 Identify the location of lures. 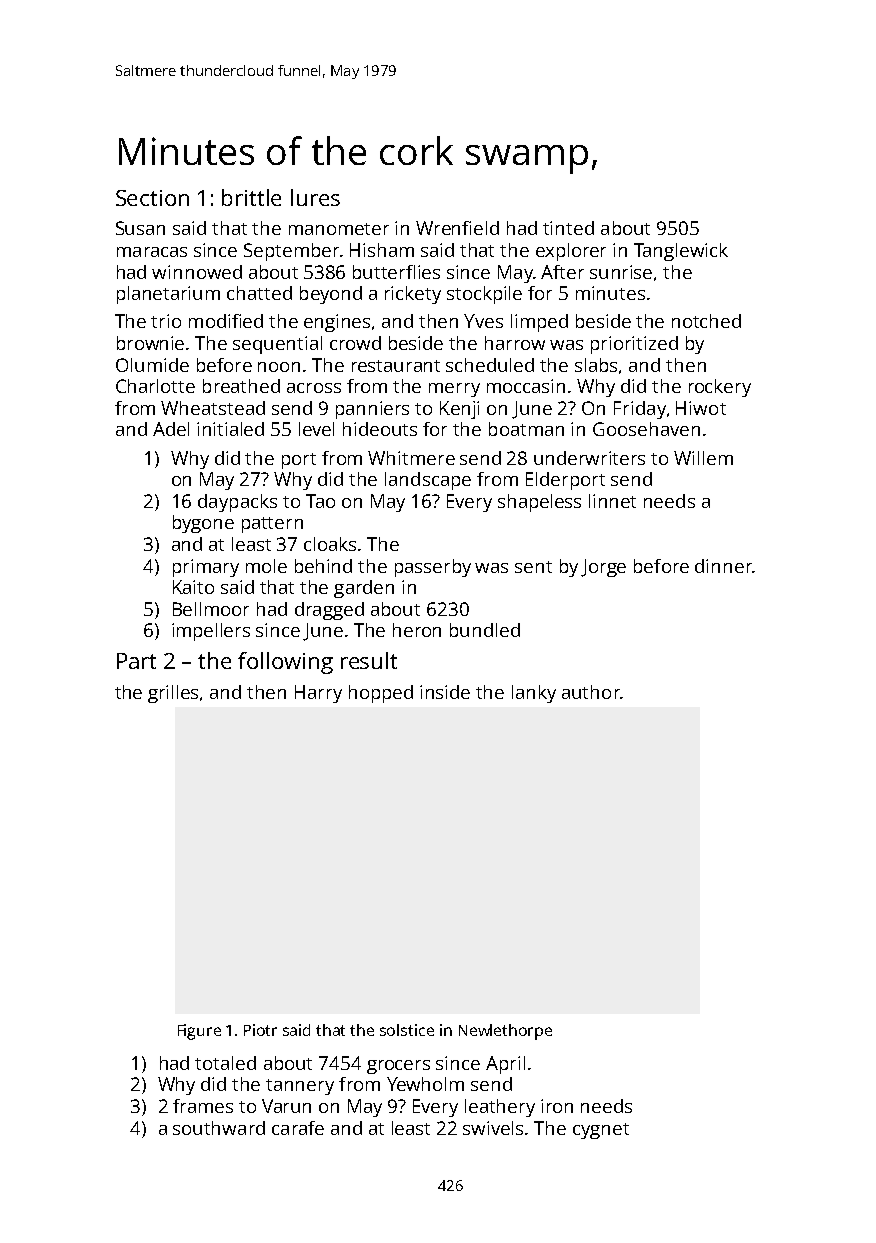
(315, 197).
